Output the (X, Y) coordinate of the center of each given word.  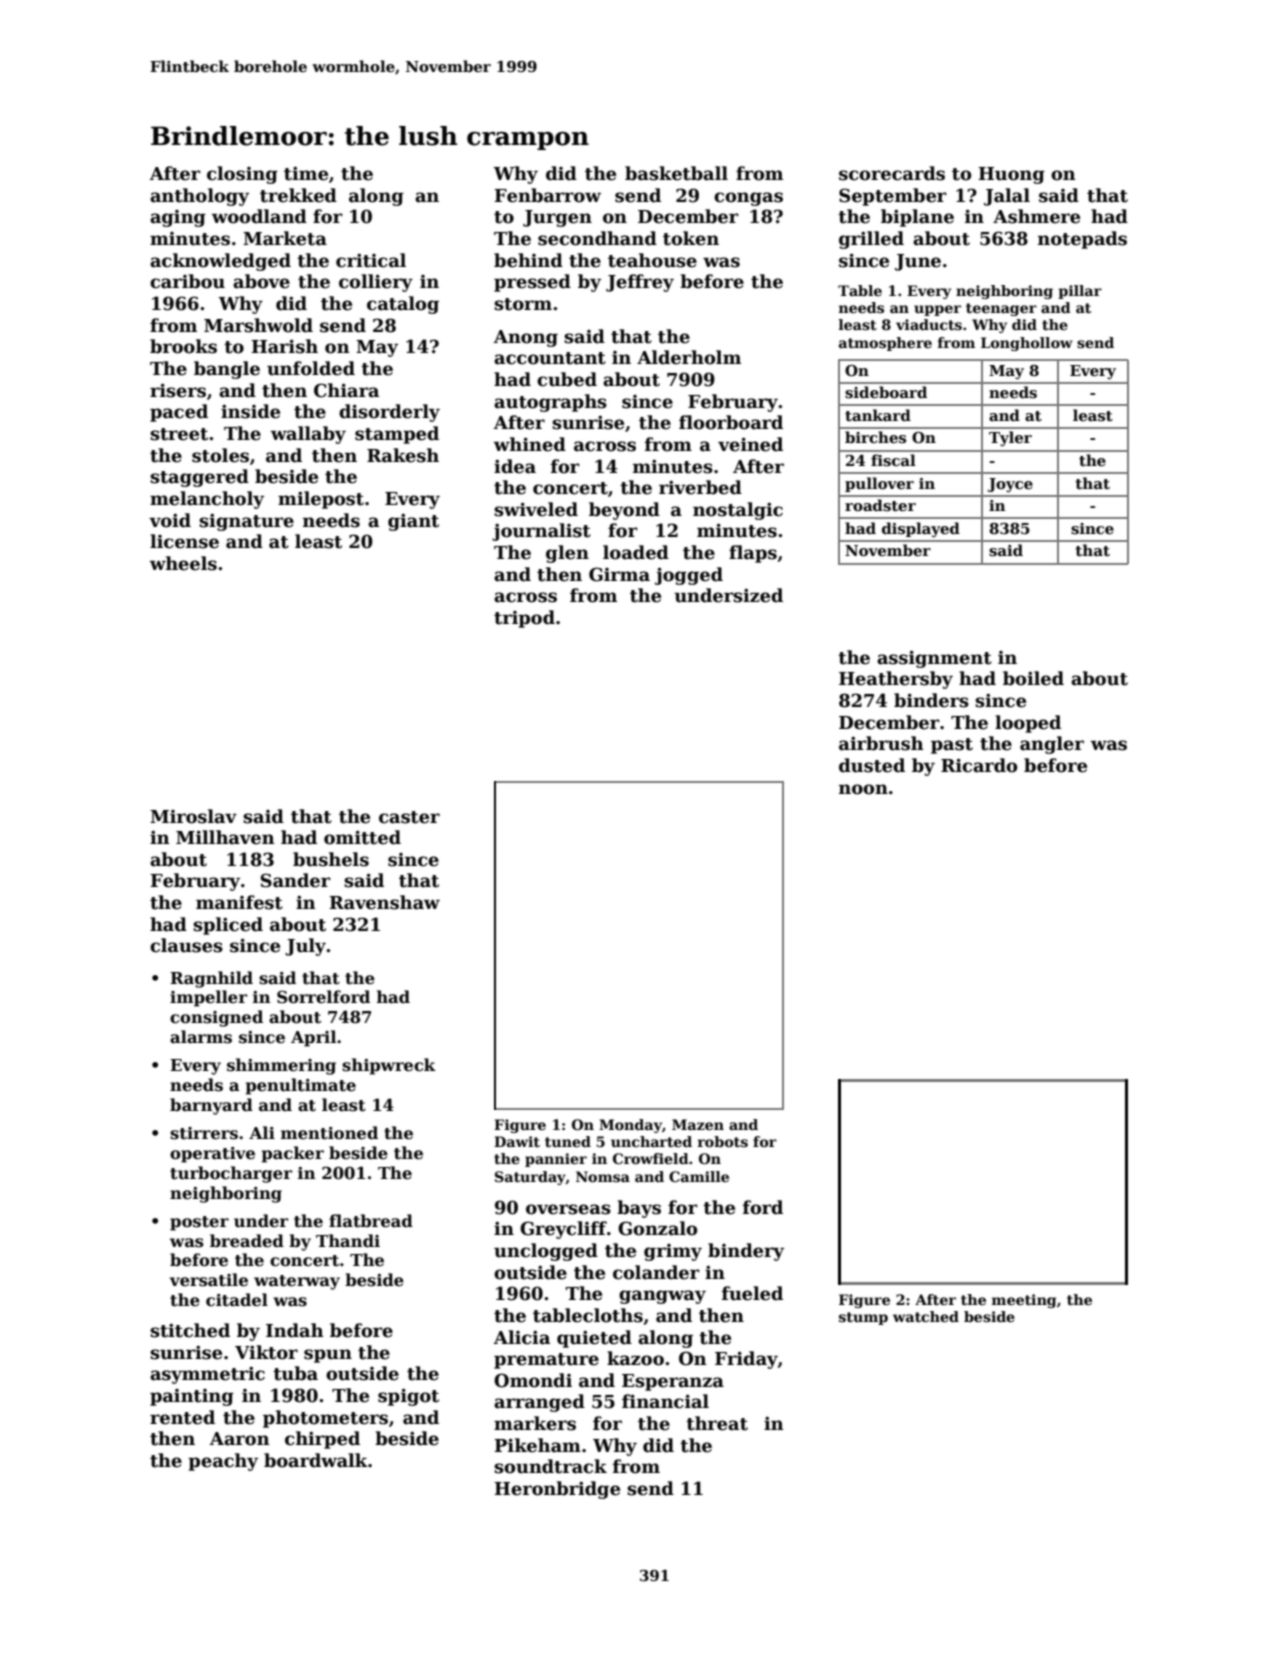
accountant (550, 358)
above (261, 281)
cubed (567, 379)
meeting (1024, 1301)
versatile (209, 1280)
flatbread (371, 1221)
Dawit (517, 1141)
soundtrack (550, 1466)
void (170, 520)
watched (926, 1316)
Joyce (1010, 485)
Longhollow (1027, 344)
